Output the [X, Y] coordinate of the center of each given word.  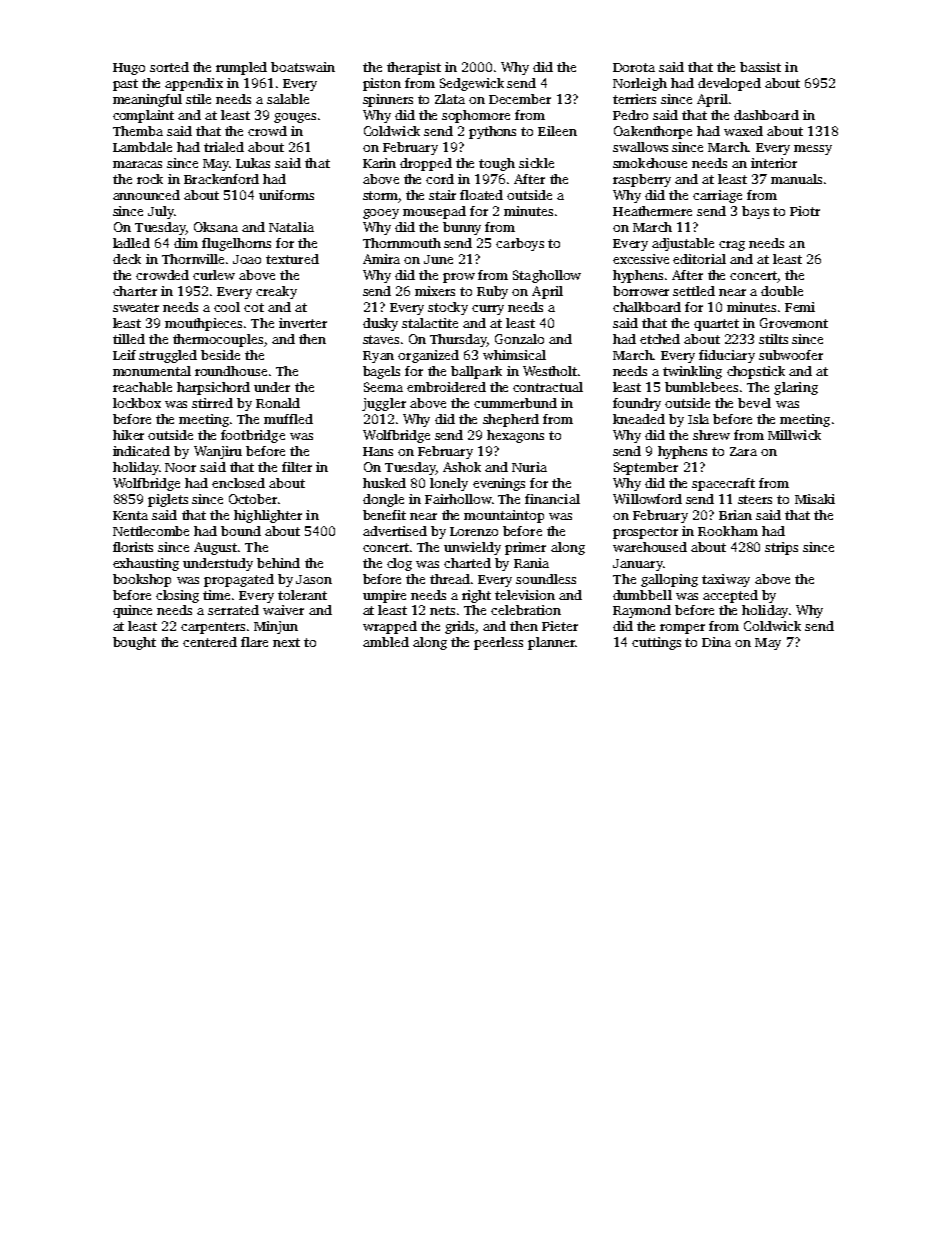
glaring [796, 388]
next [286, 642]
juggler [384, 404]
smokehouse [650, 163]
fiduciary [727, 356]
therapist [414, 68]
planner [551, 643]
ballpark [476, 372]
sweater [136, 307]
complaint [143, 116]
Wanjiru [218, 452]
